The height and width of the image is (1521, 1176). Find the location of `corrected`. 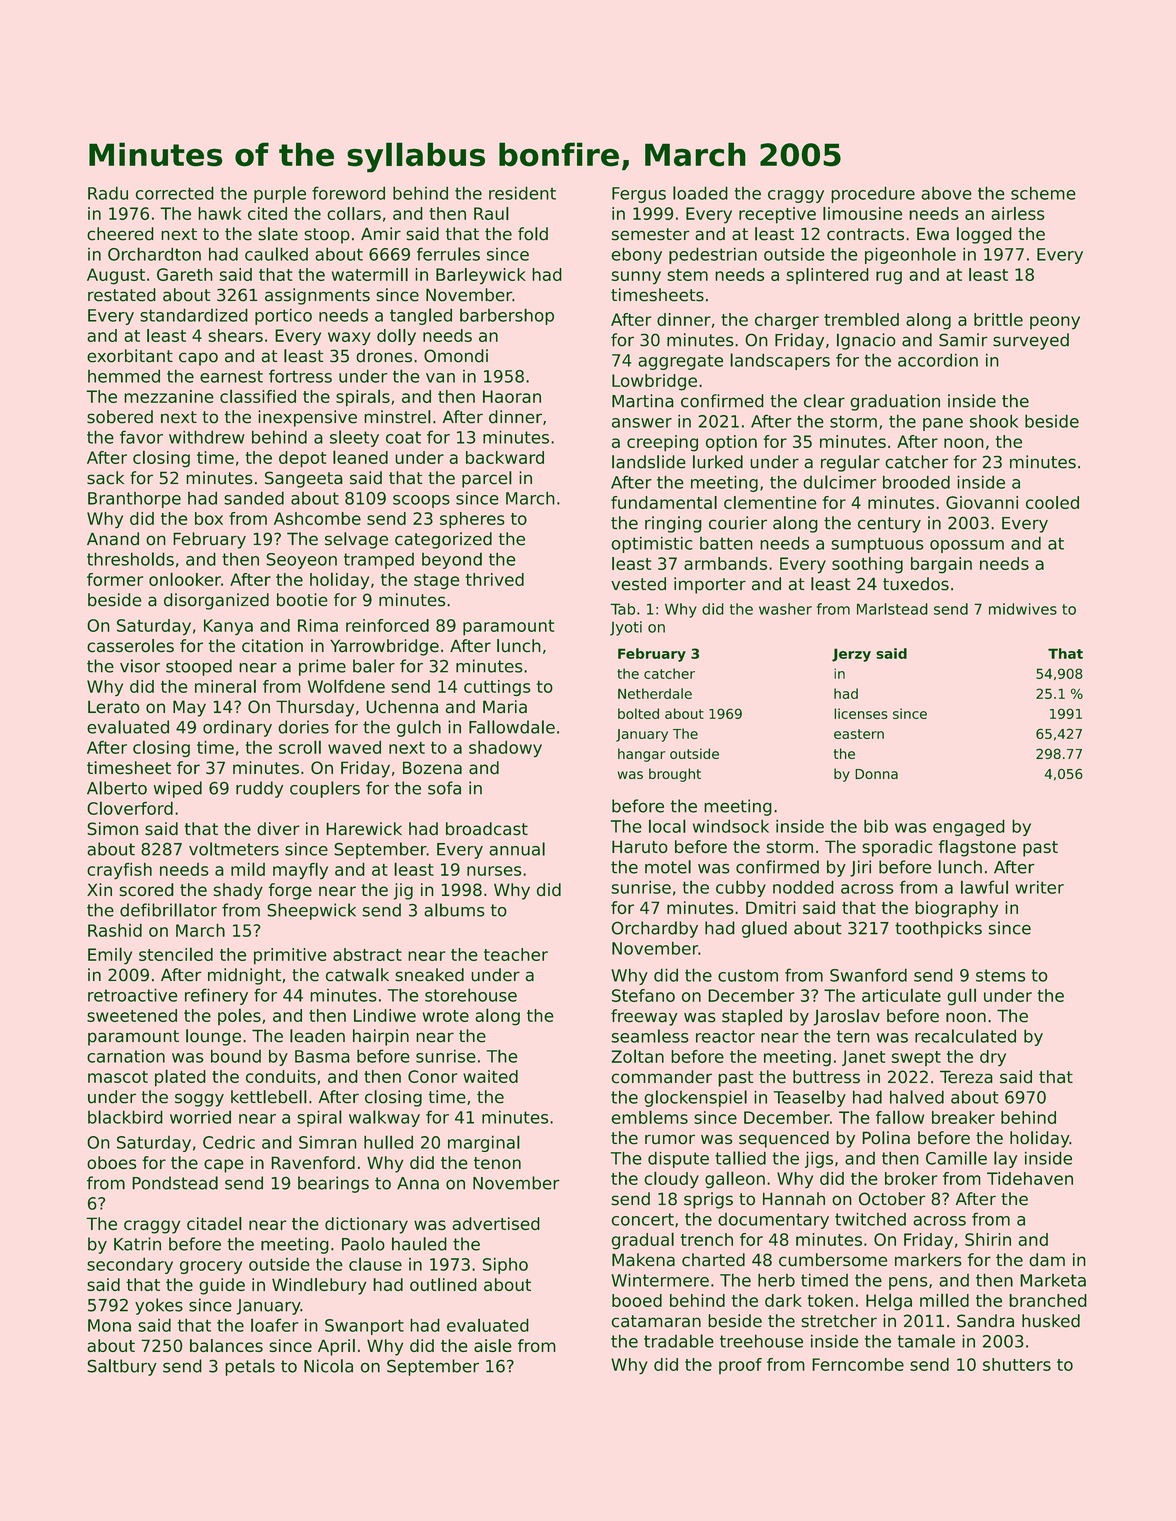

corrected is located at coordinates (175, 193).
